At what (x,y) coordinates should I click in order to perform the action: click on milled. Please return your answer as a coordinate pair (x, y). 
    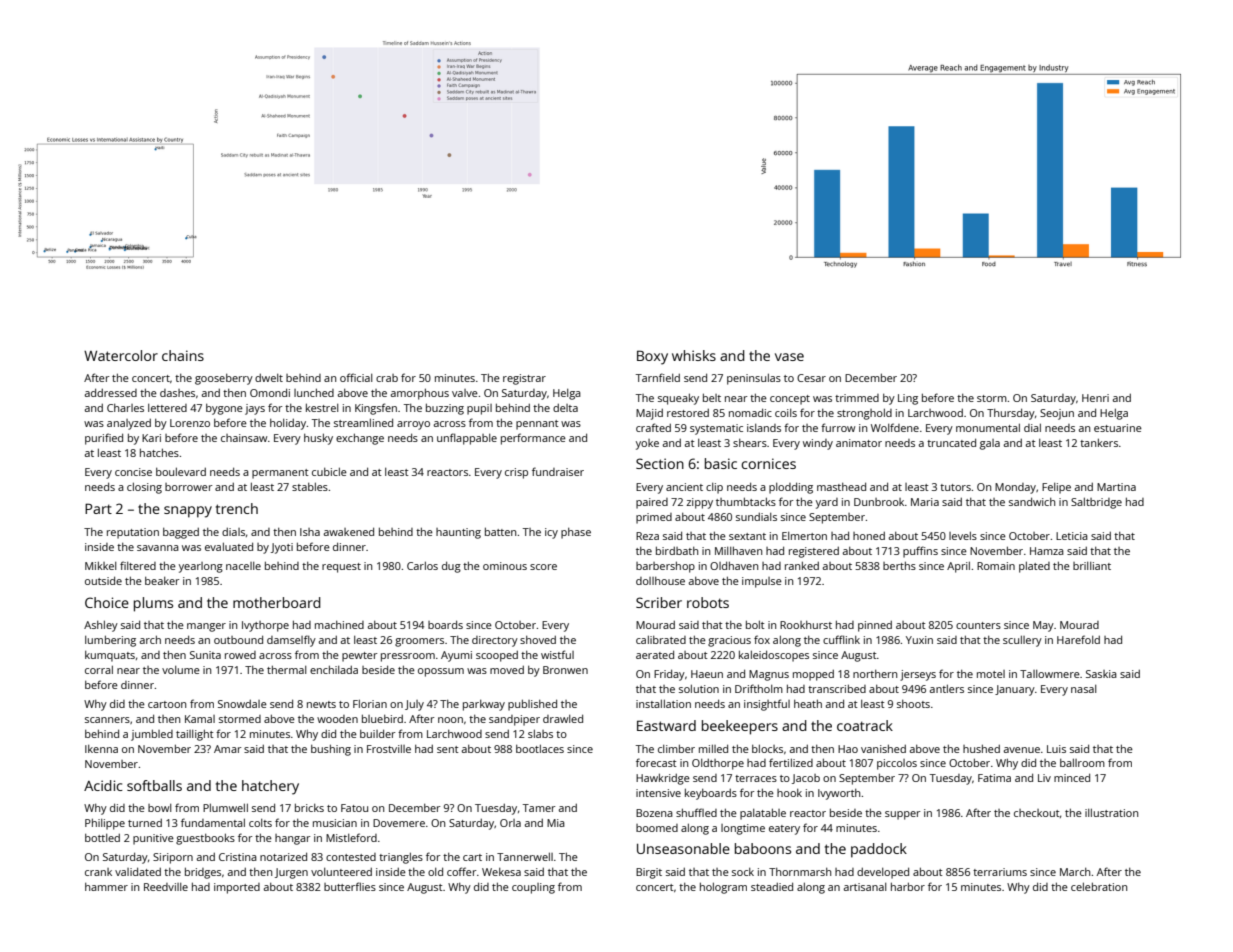
    Looking at the image, I should click on (713, 748).
